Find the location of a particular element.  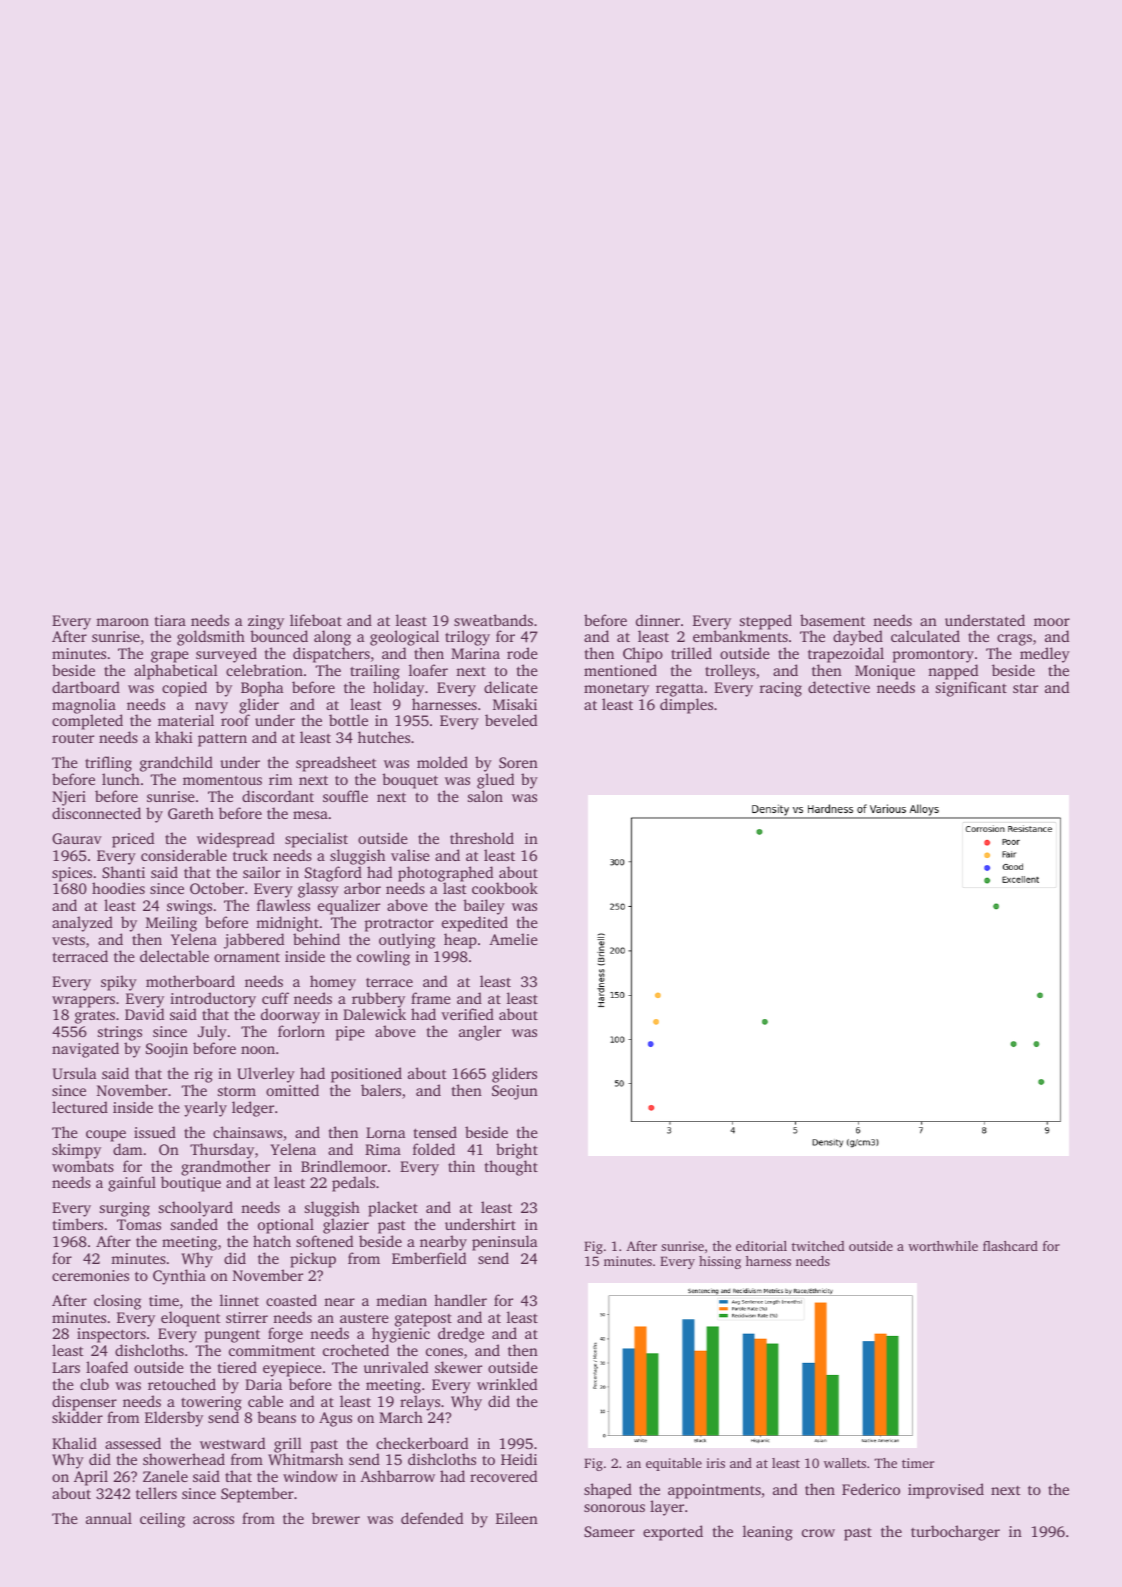

analyzed is located at coordinates (82, 924).
